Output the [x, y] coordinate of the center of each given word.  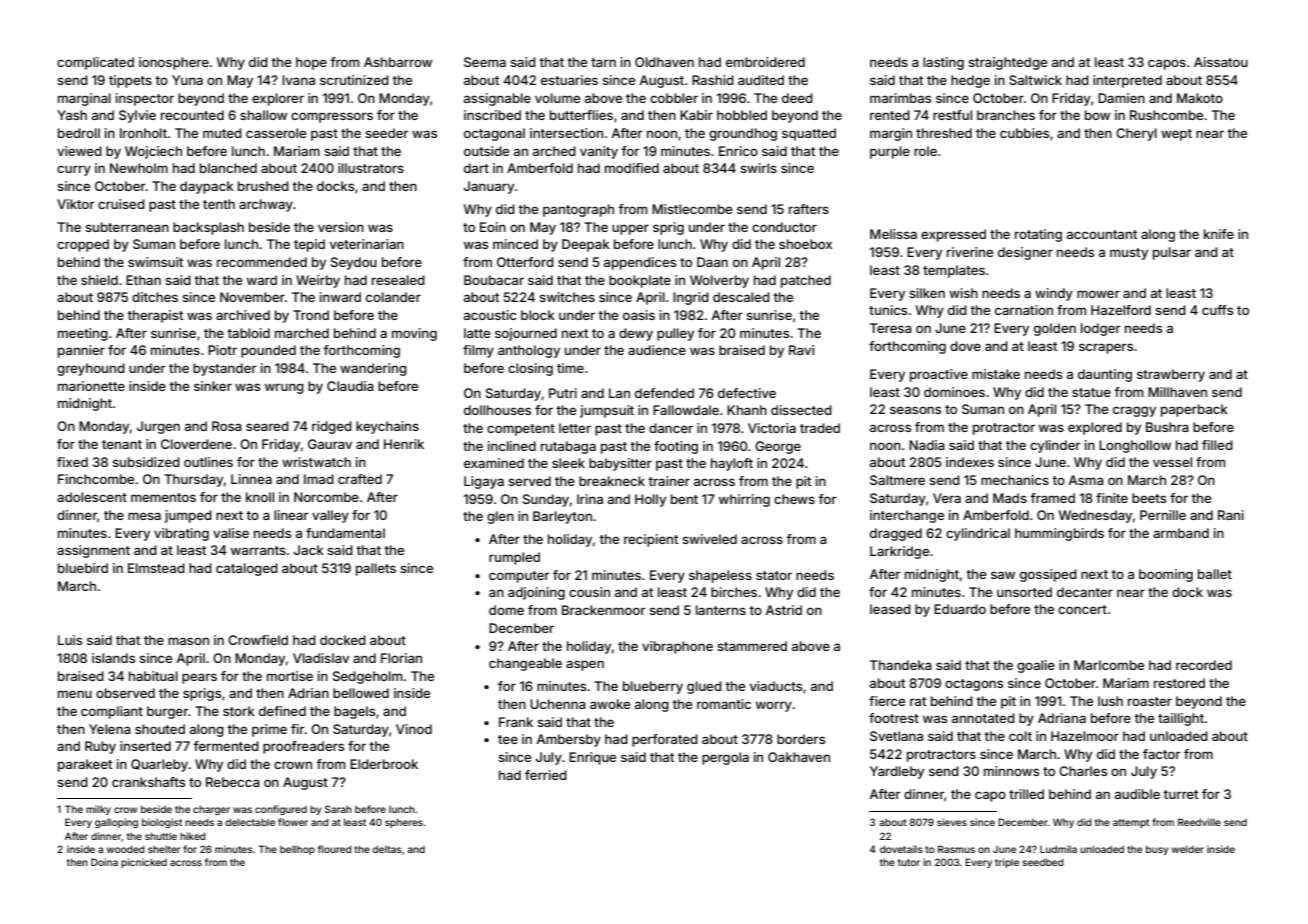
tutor [909, 862]
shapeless [720, 576]
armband [1181, 533]
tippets [130, 81]
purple [890, 152]
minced [515, 244]
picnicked [144, 863]
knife [1219, 234]
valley [330, 516]
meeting [83, 334]
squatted [809, 134]
